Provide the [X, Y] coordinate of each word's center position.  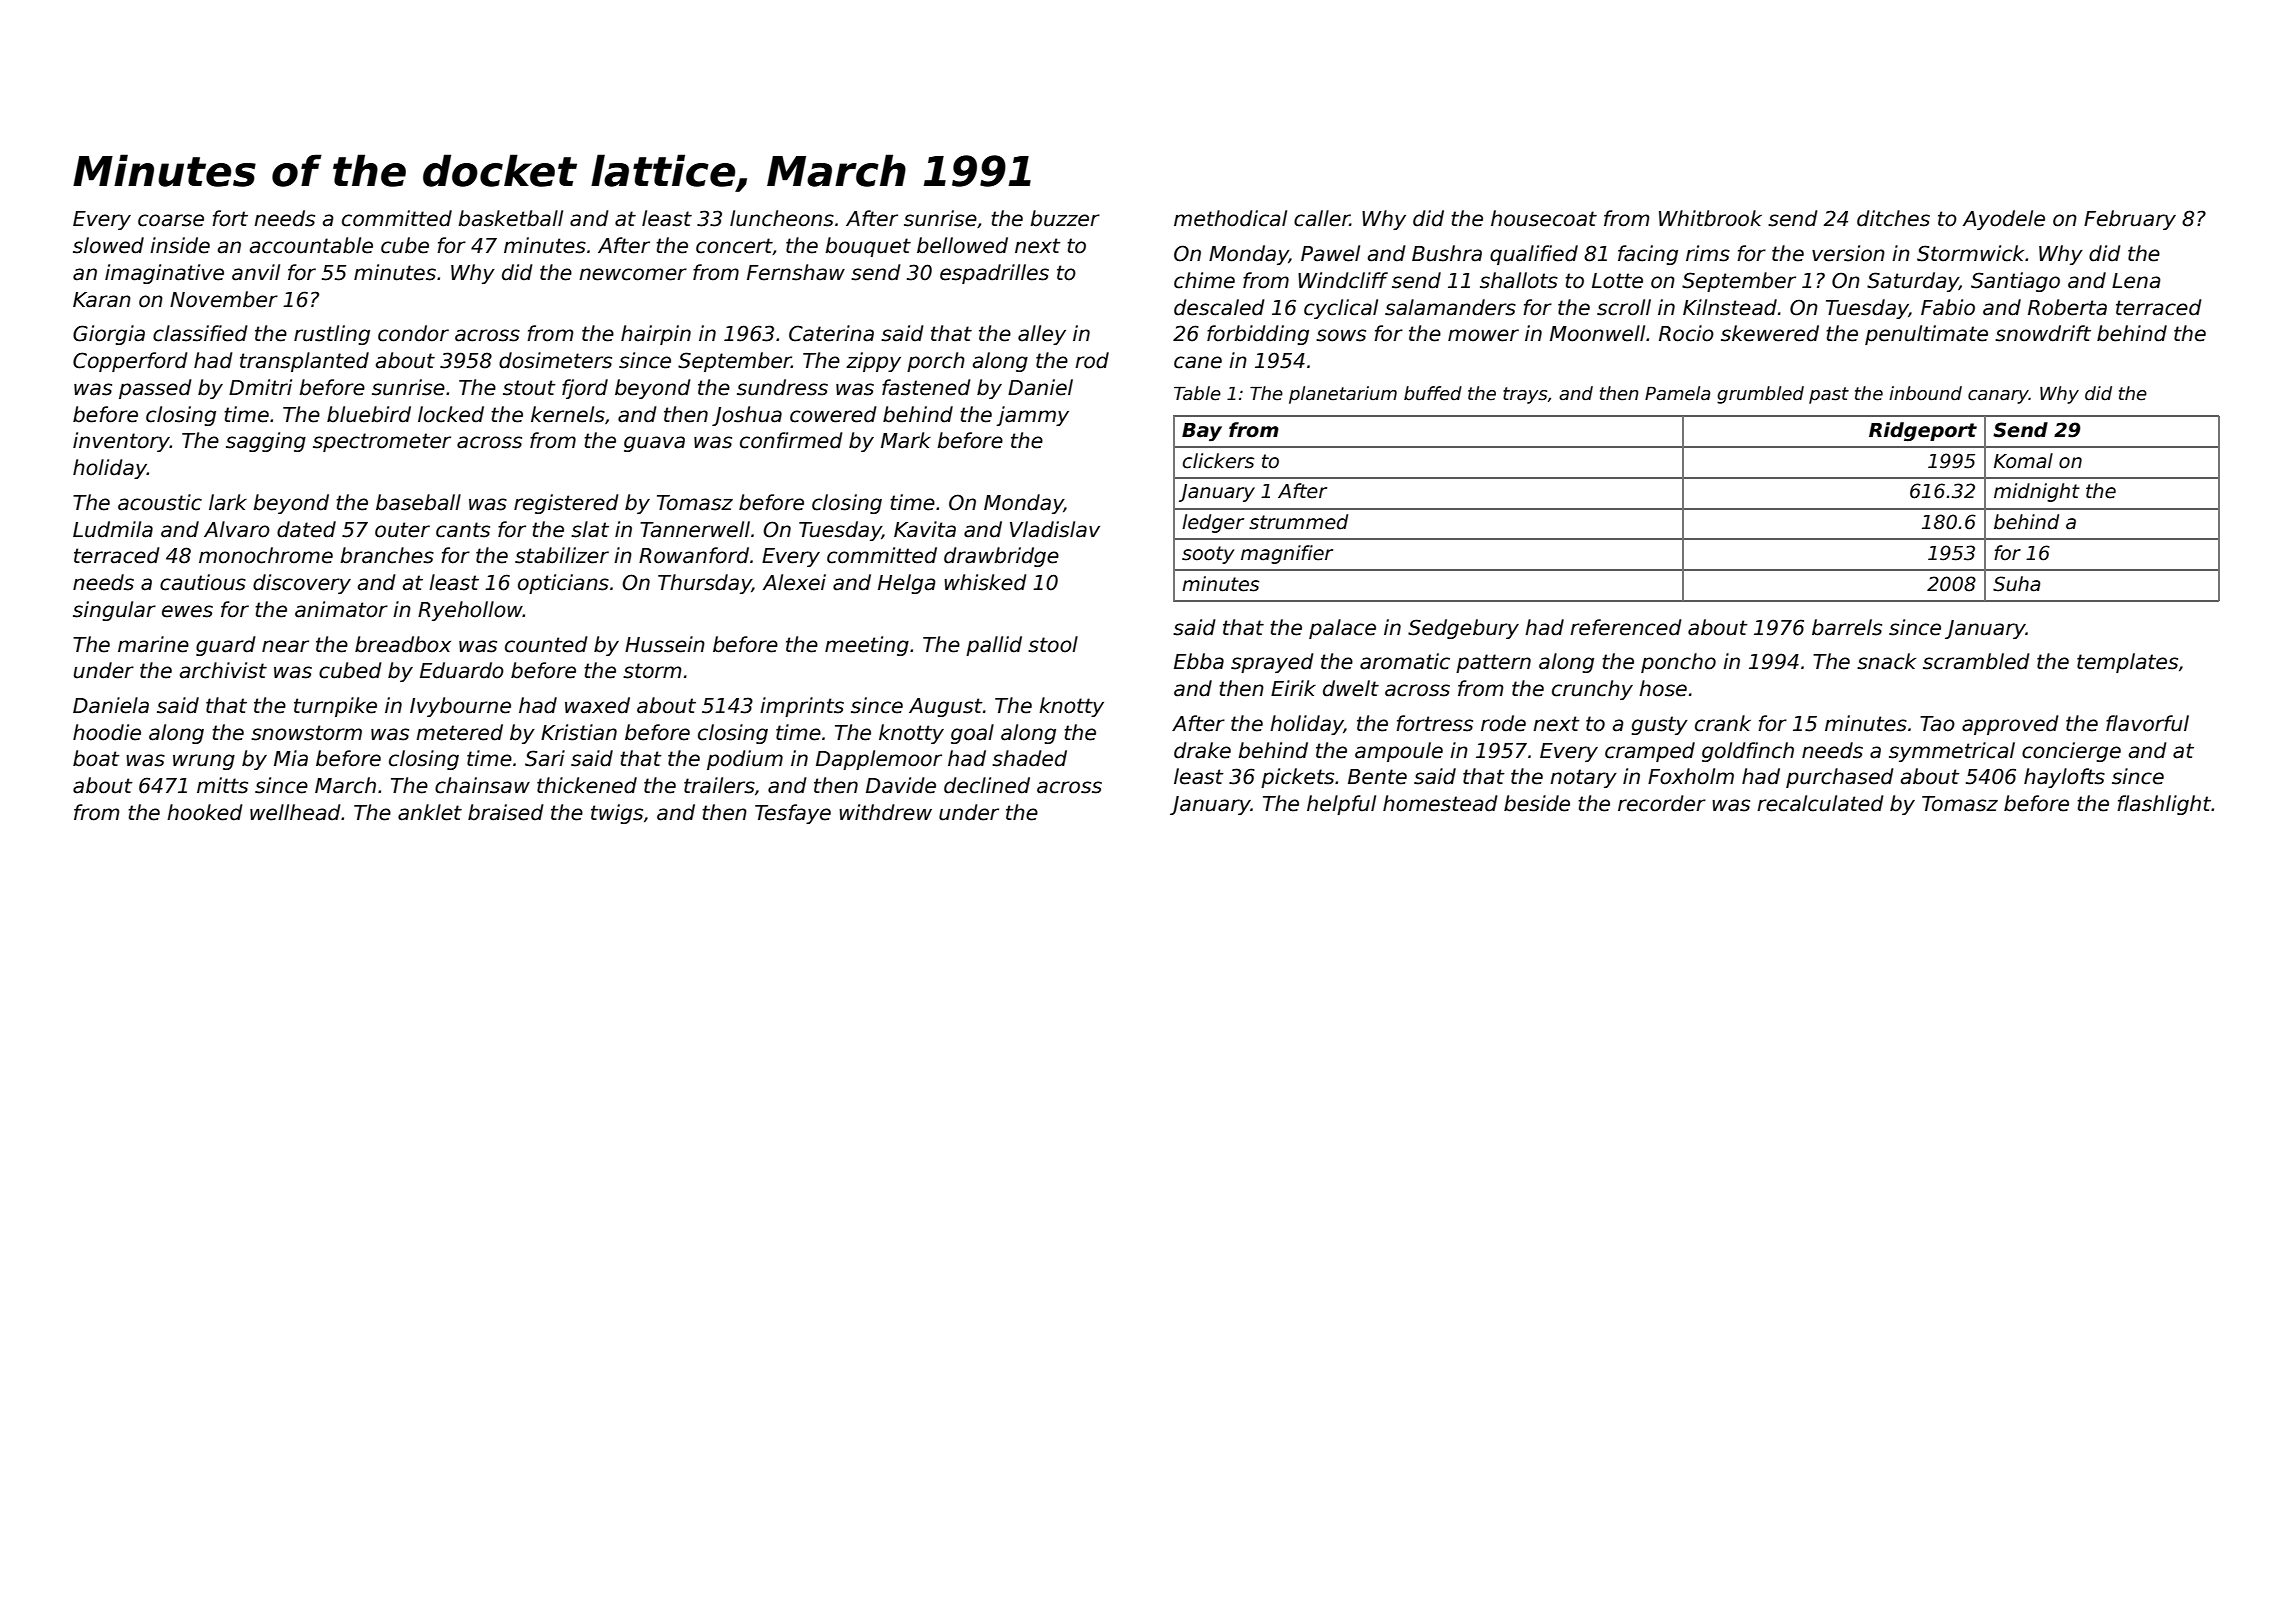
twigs [617, 814]
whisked [985, 582]
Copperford [130, 362]
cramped [1650, 752]
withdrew [885, 812]
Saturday [1913, 282]
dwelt [1351, 688]
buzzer [1065, 218]
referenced [1626, 627]
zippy [873, 362]
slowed [108, 245]
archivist [223, 670]
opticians [563, 584]
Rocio [1686, 333]
